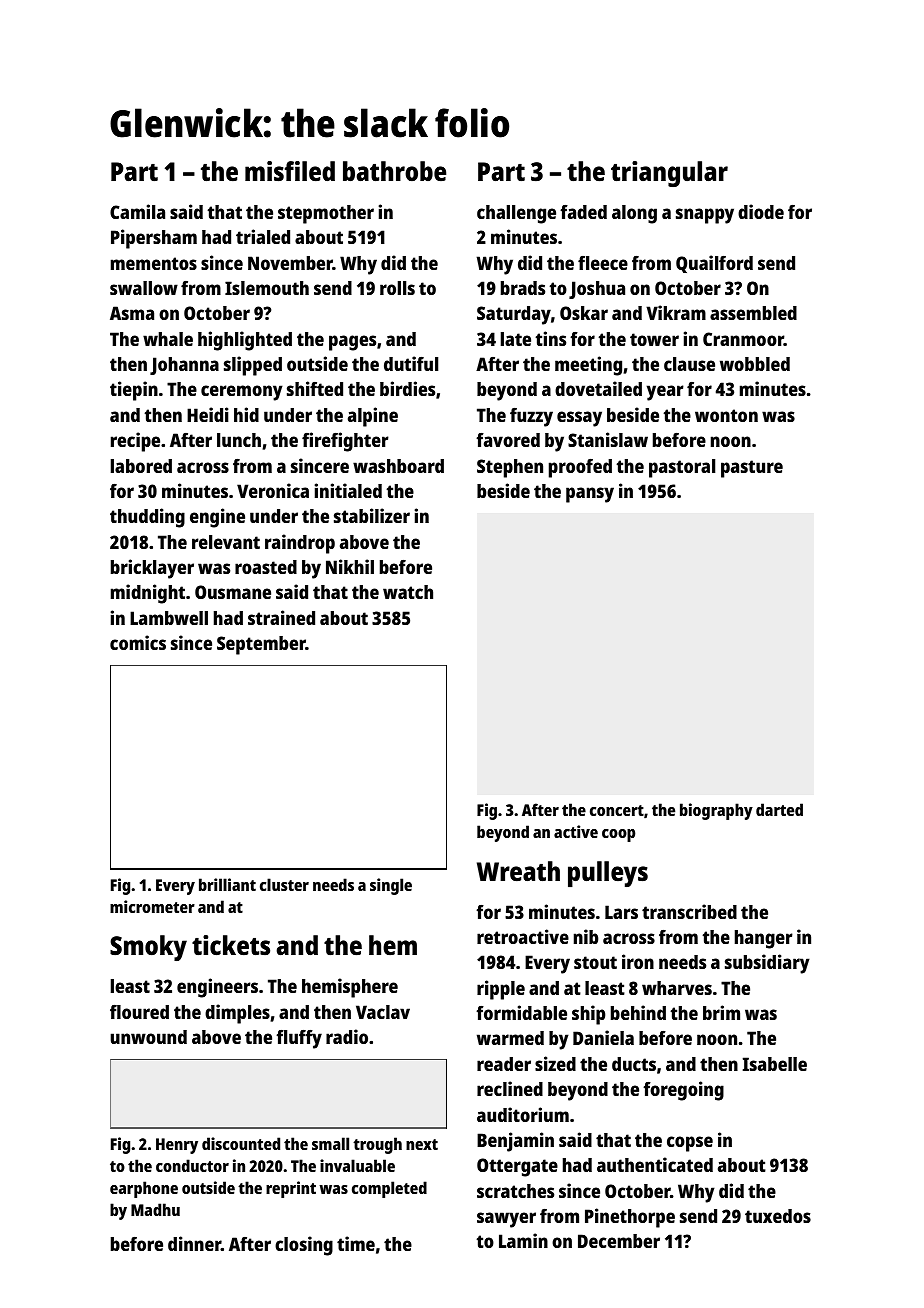 The height and width of the screenshot is (1308, 924). What do you see at coordinates (775, 1064) in the screenshot?
I see `Isabelle` at bounding box center [775, 1064].
